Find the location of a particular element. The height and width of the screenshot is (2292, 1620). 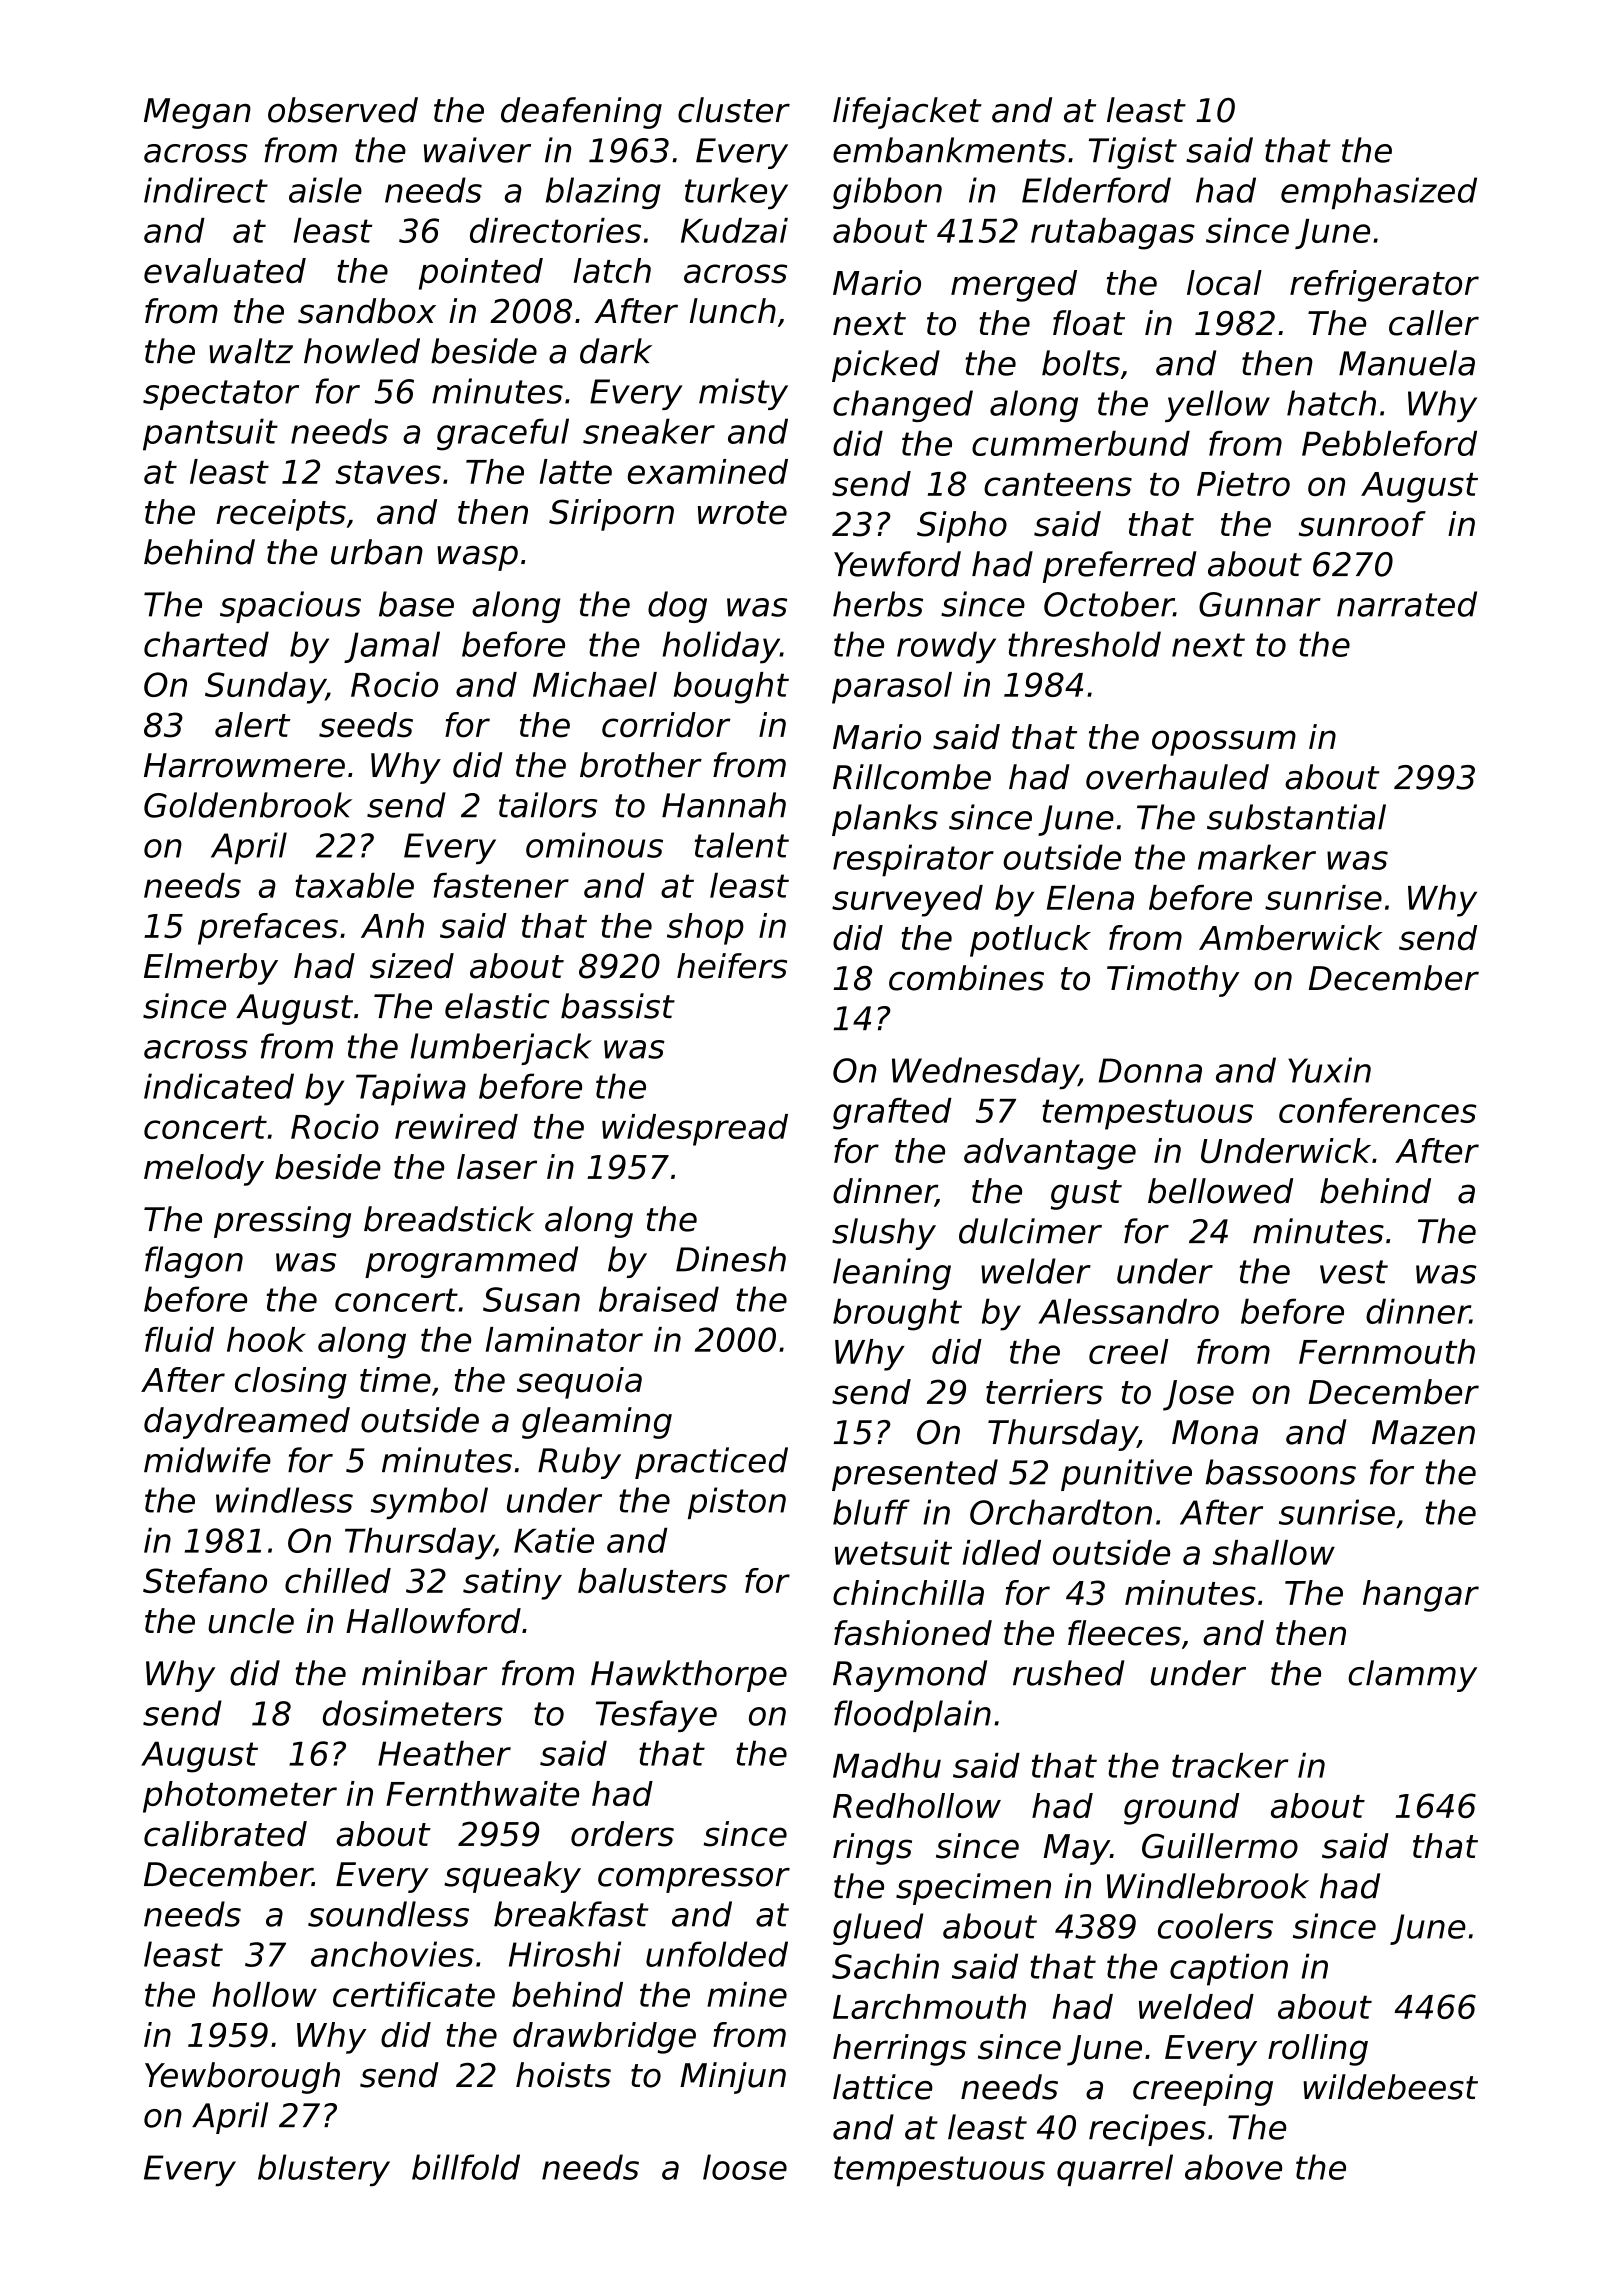

heifers is located at coordinates (732, 966).
